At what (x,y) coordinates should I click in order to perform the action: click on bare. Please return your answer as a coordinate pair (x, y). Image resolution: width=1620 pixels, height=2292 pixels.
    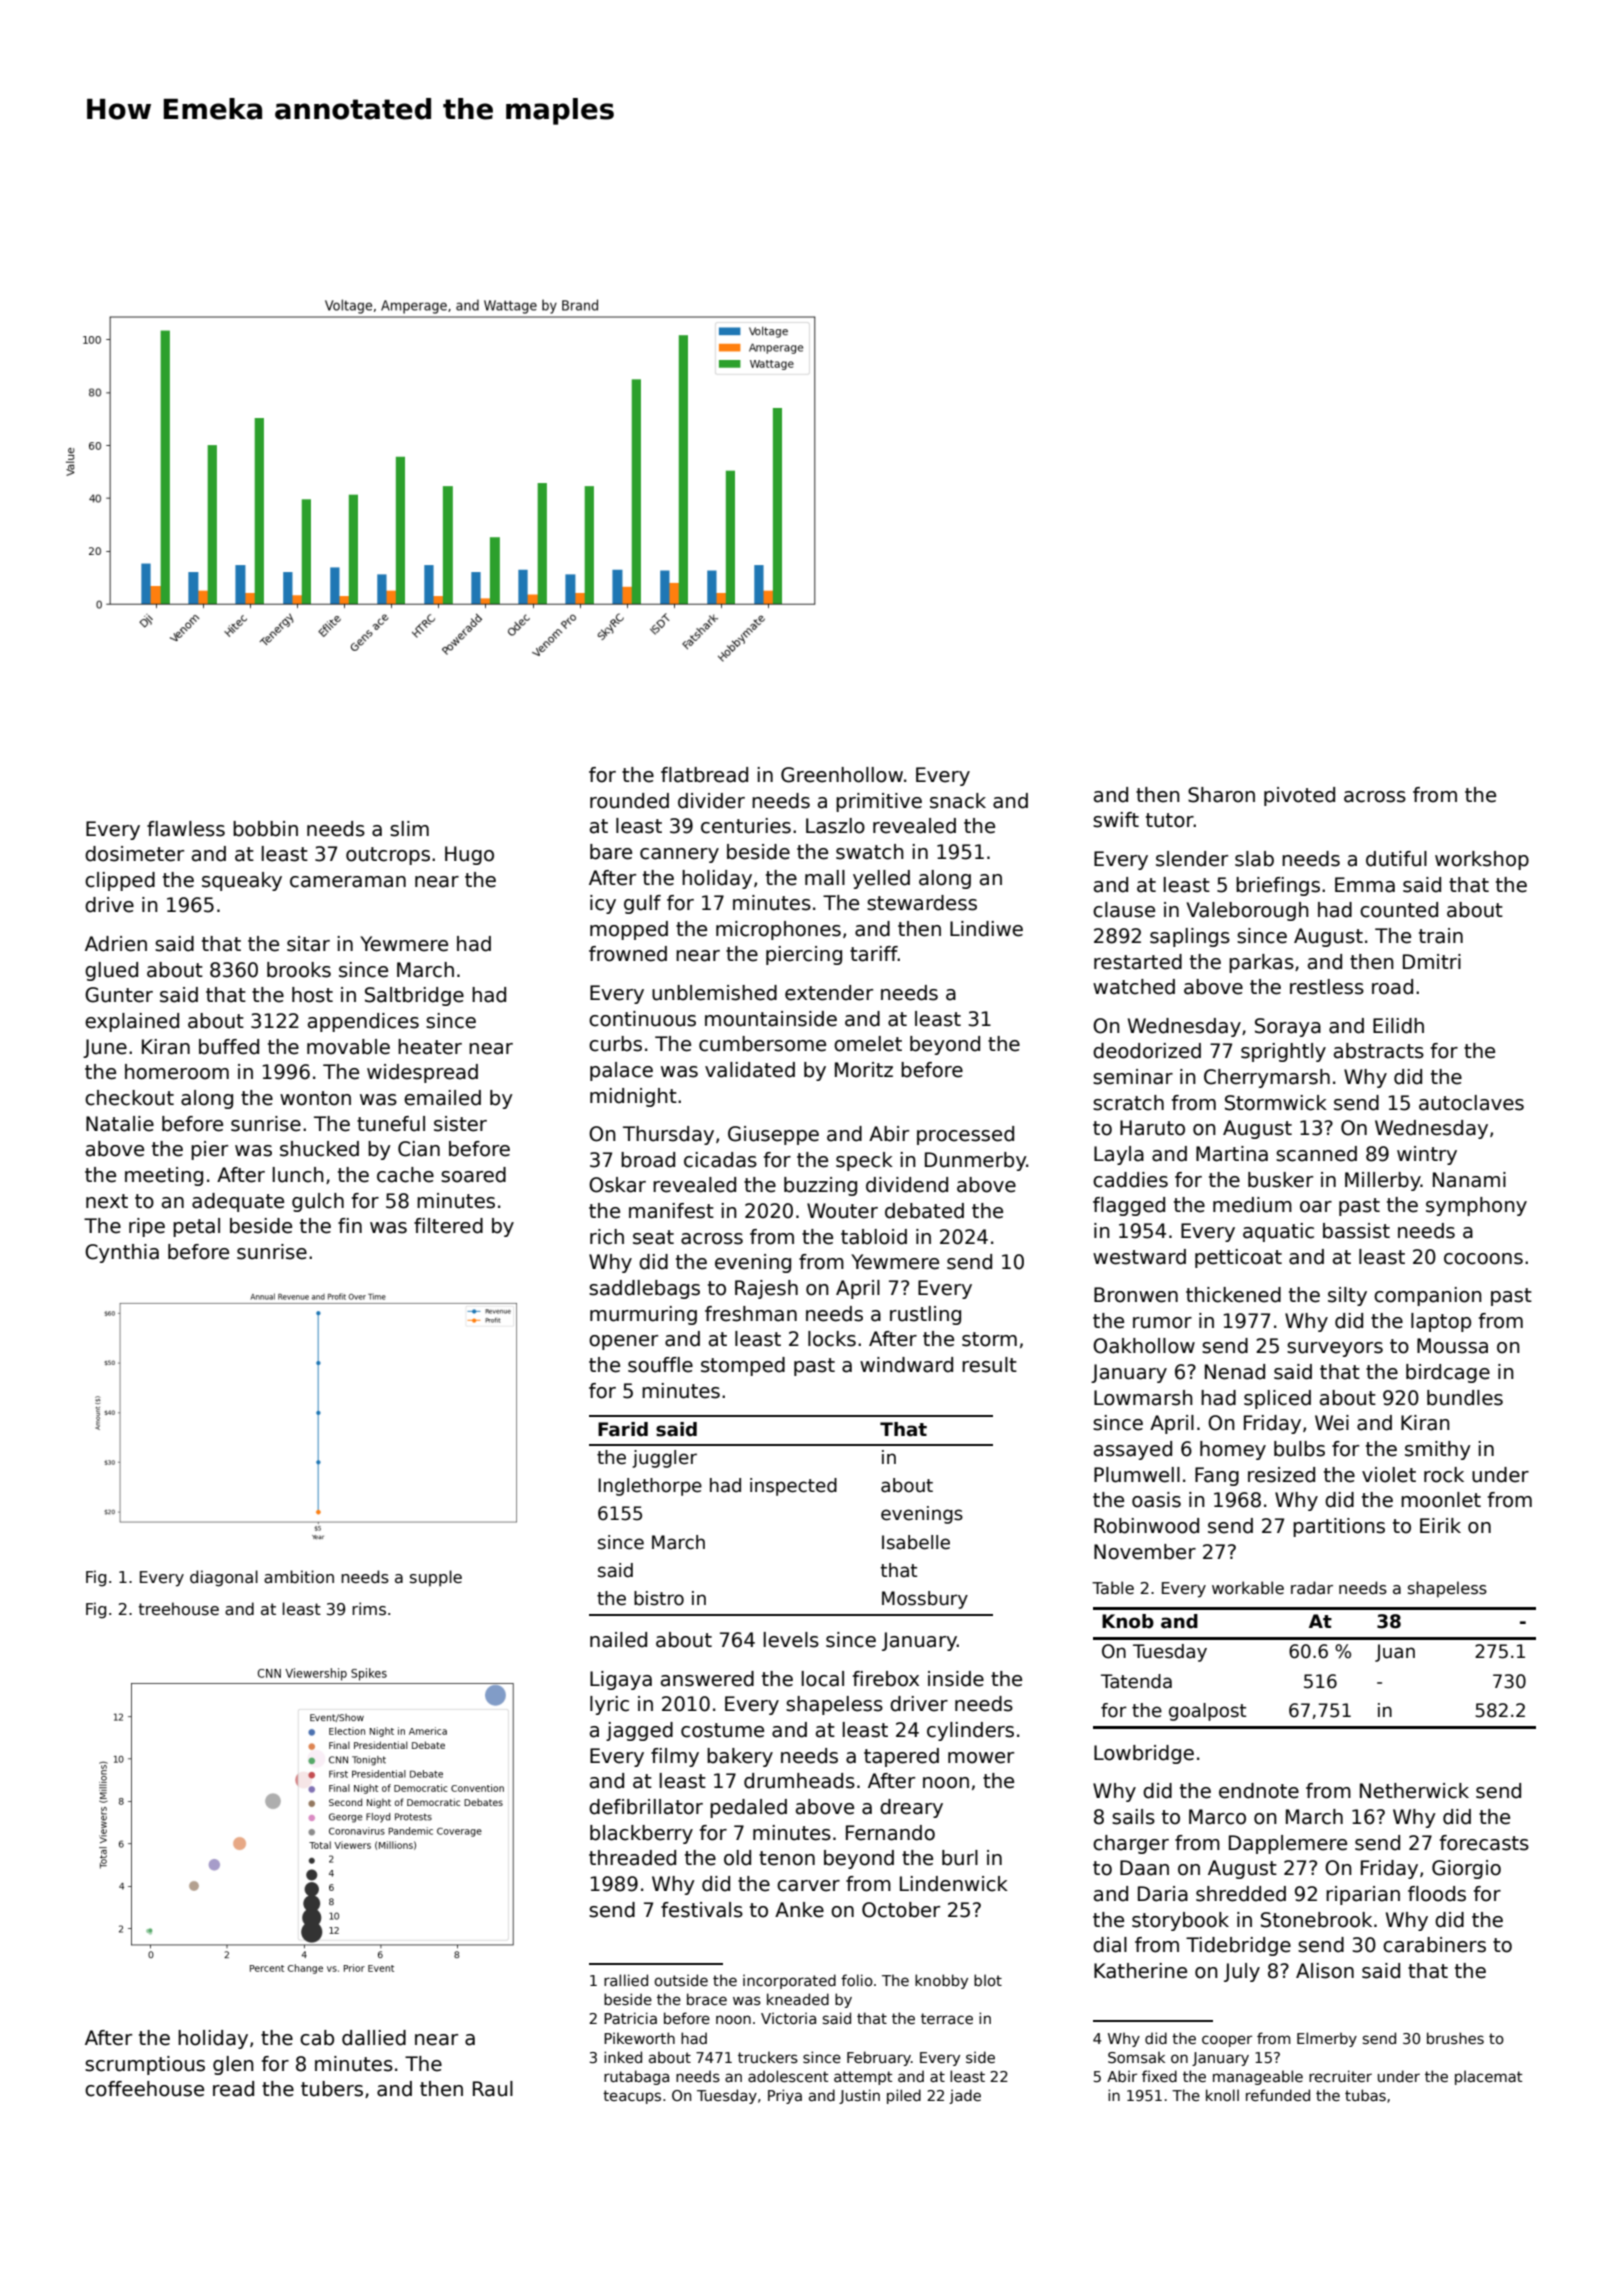
    Looking at the image, I should click on (611, 852).
